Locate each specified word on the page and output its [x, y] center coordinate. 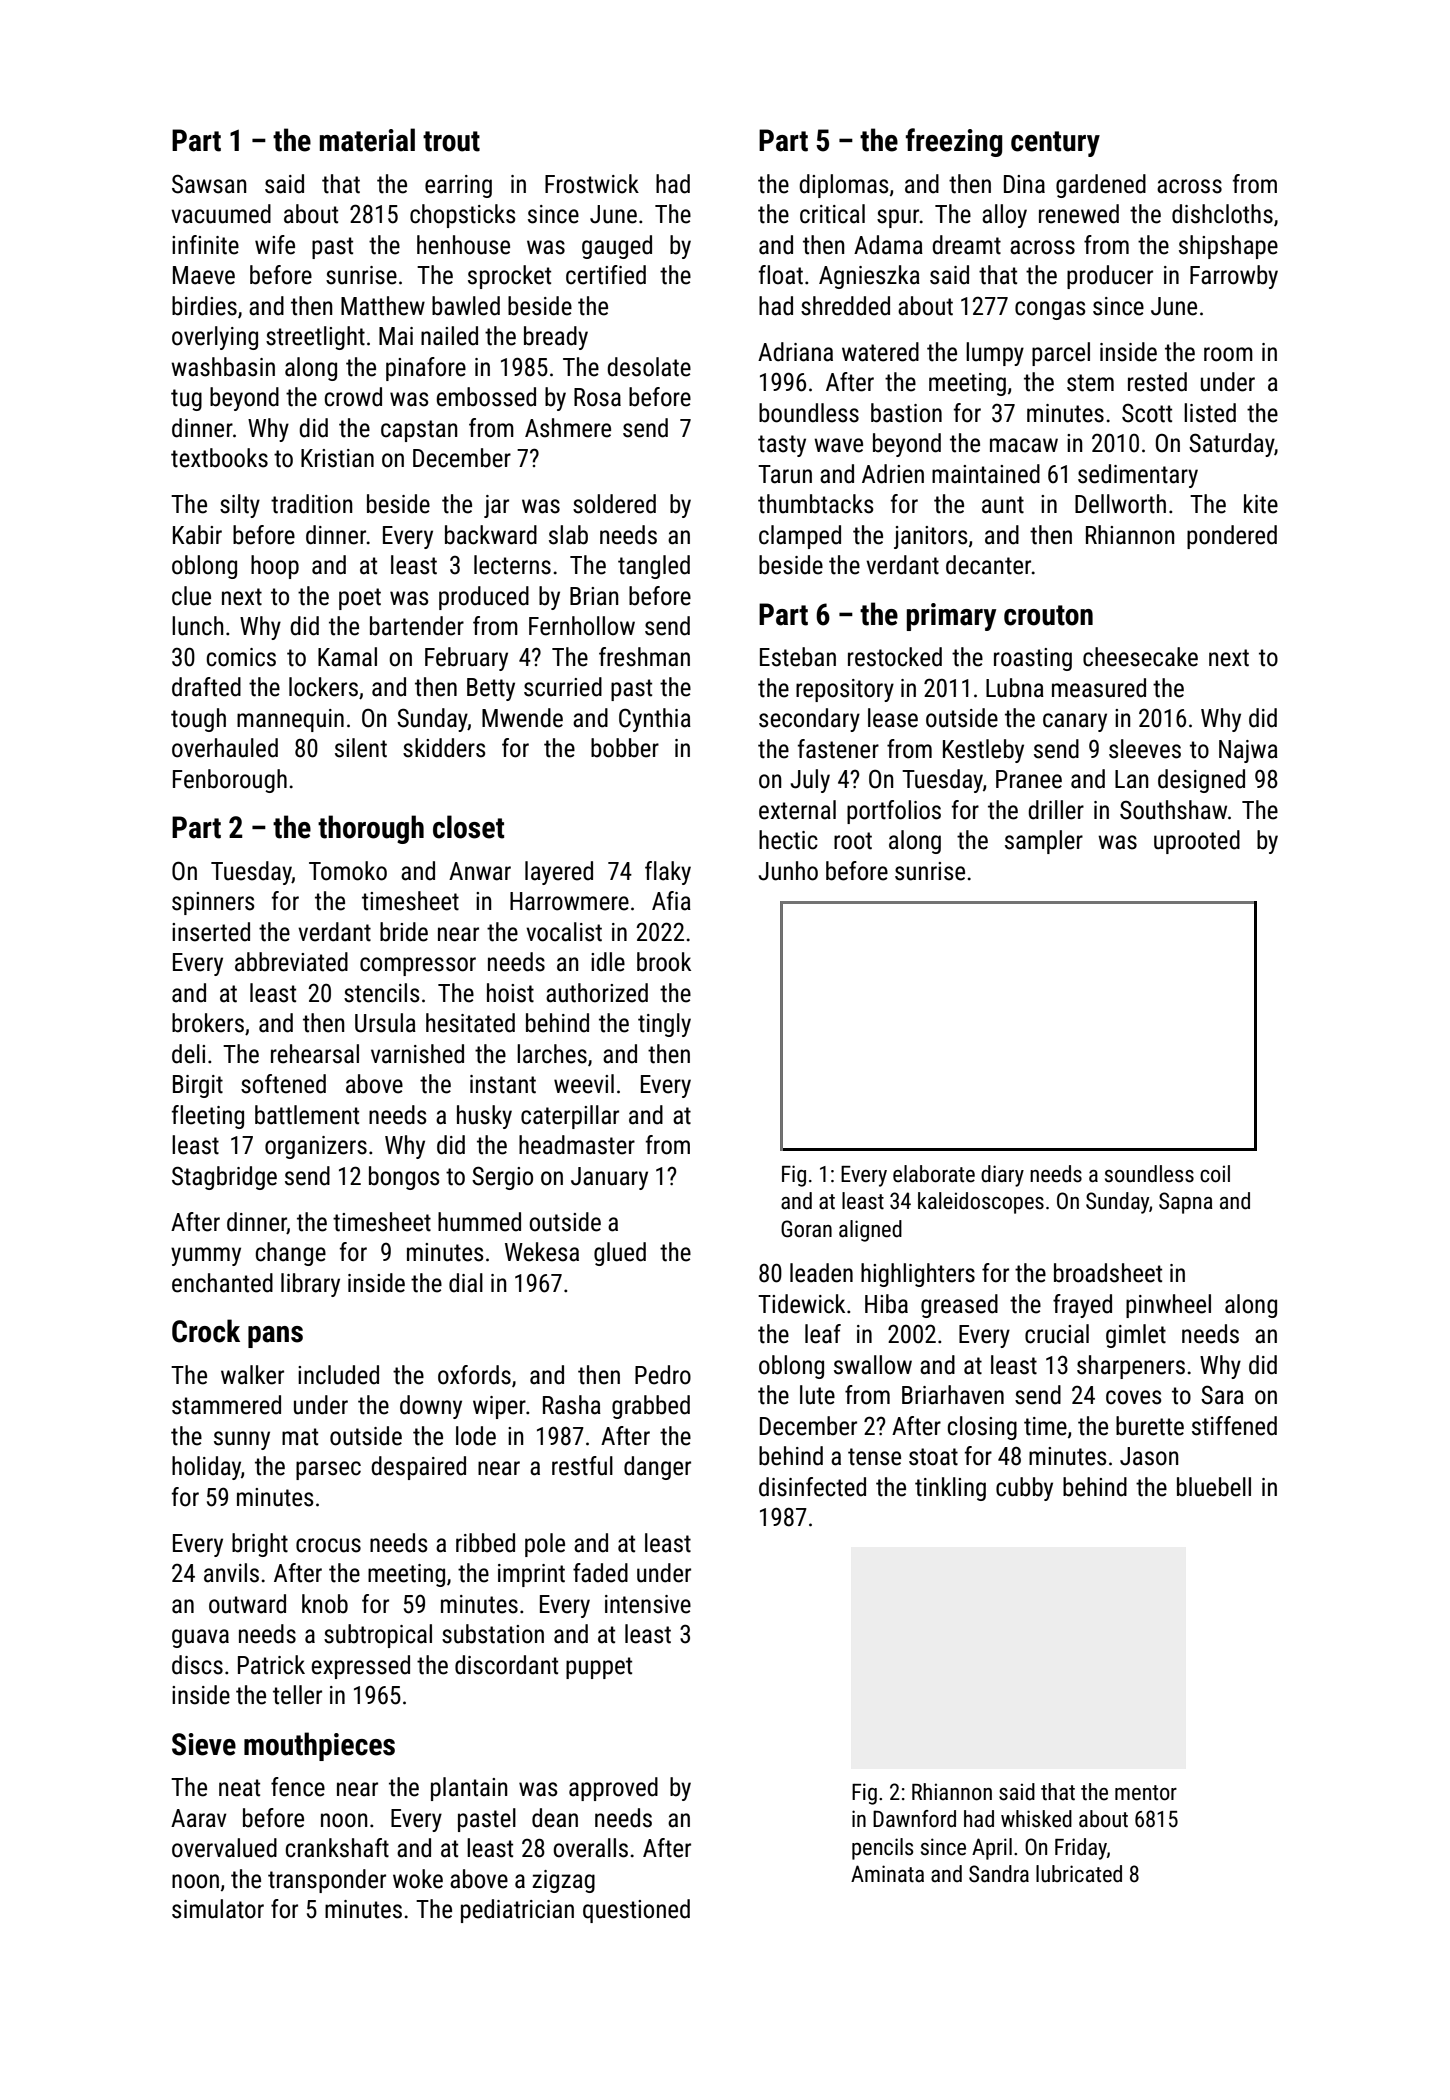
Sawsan [209, 184]
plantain [469, 1789]
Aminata [887, 1874]
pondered [1232, 537]
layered [559, 873]
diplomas [844, 186]
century [1055, 144]
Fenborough [230, 781]
